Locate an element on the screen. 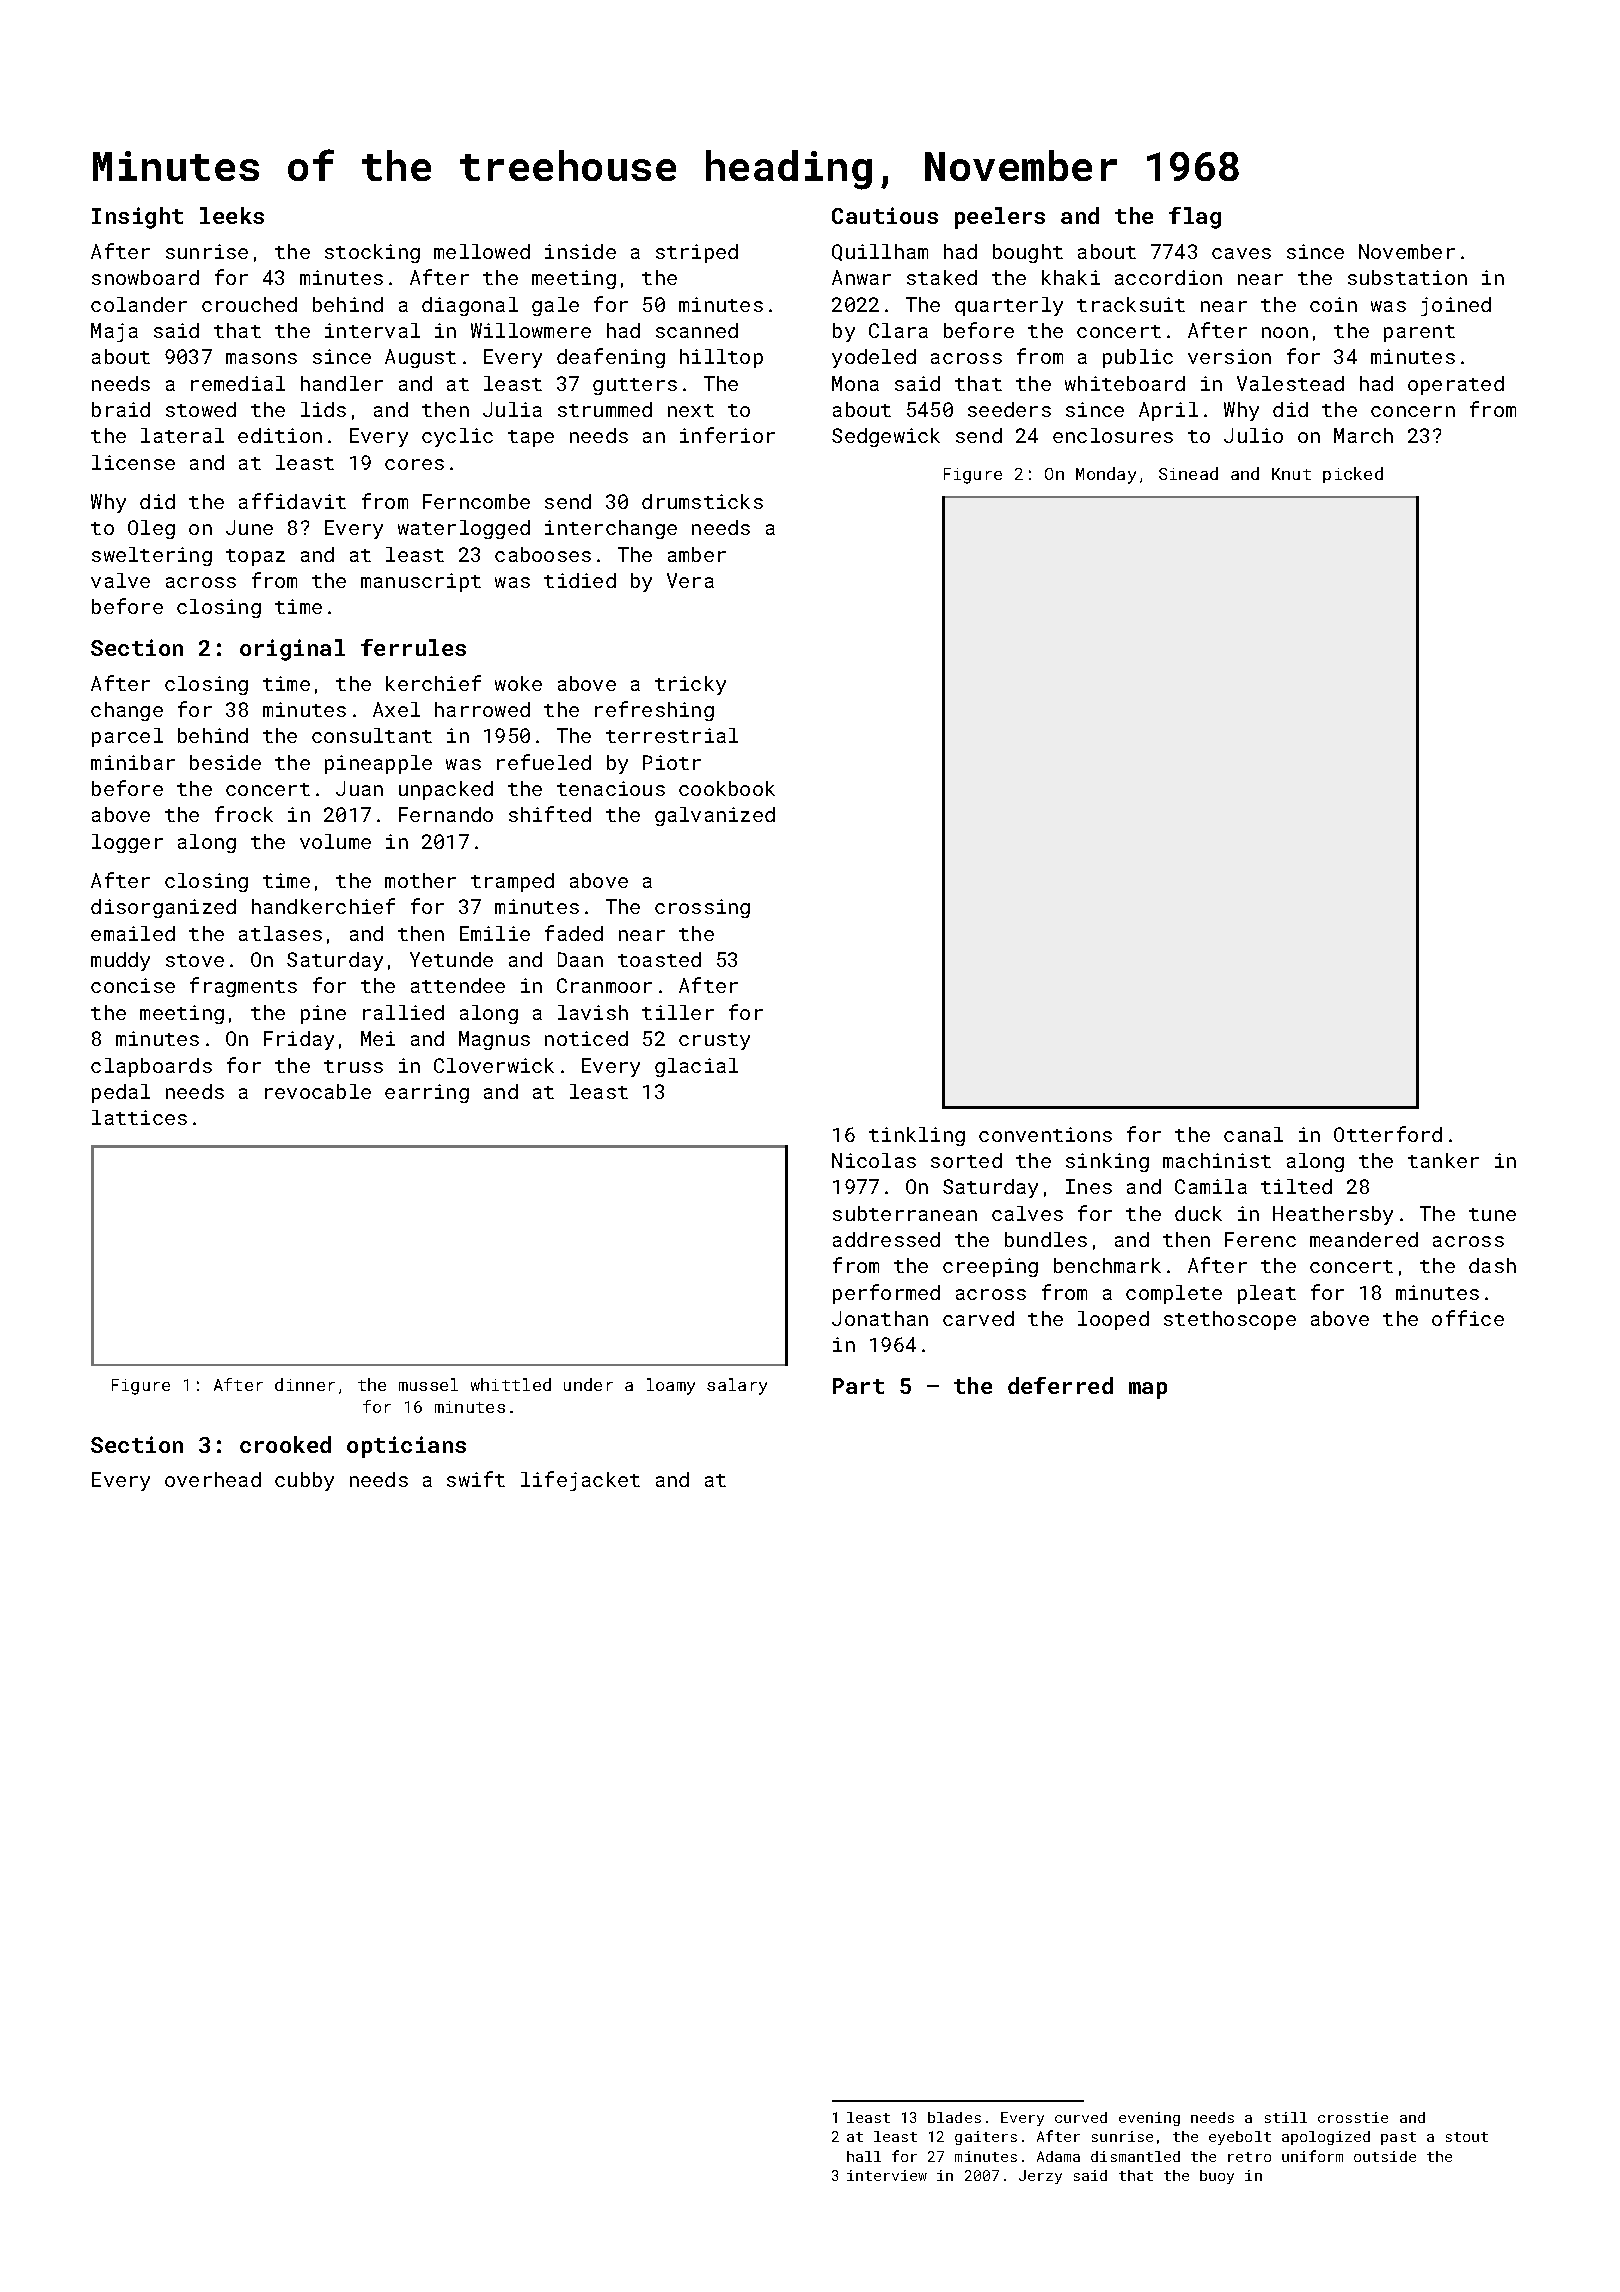 Image resolution: width=1620 pixels, height=2292 pixels. license is located at coordinates (133, 462).
